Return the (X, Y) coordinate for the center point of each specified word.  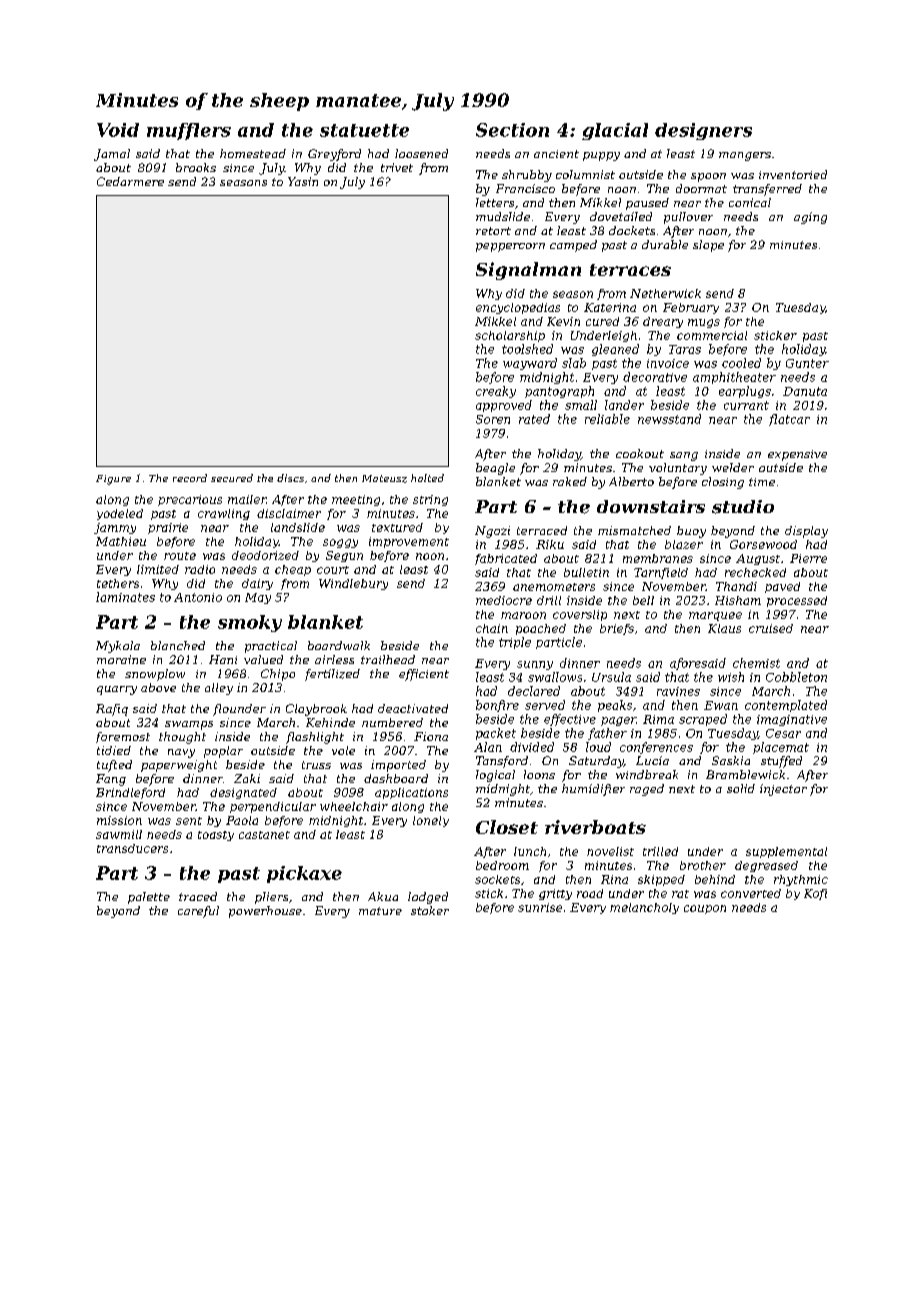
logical (495, 776)
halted (427, 478)
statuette (364, 130)
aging (810, 218)
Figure (113, 480)
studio (743, 507)
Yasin (303, 181)
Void (118, 130)
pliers (271, 898)
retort (493, 231)
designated (243, 793)
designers (703, 131)
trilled (660, 851)
